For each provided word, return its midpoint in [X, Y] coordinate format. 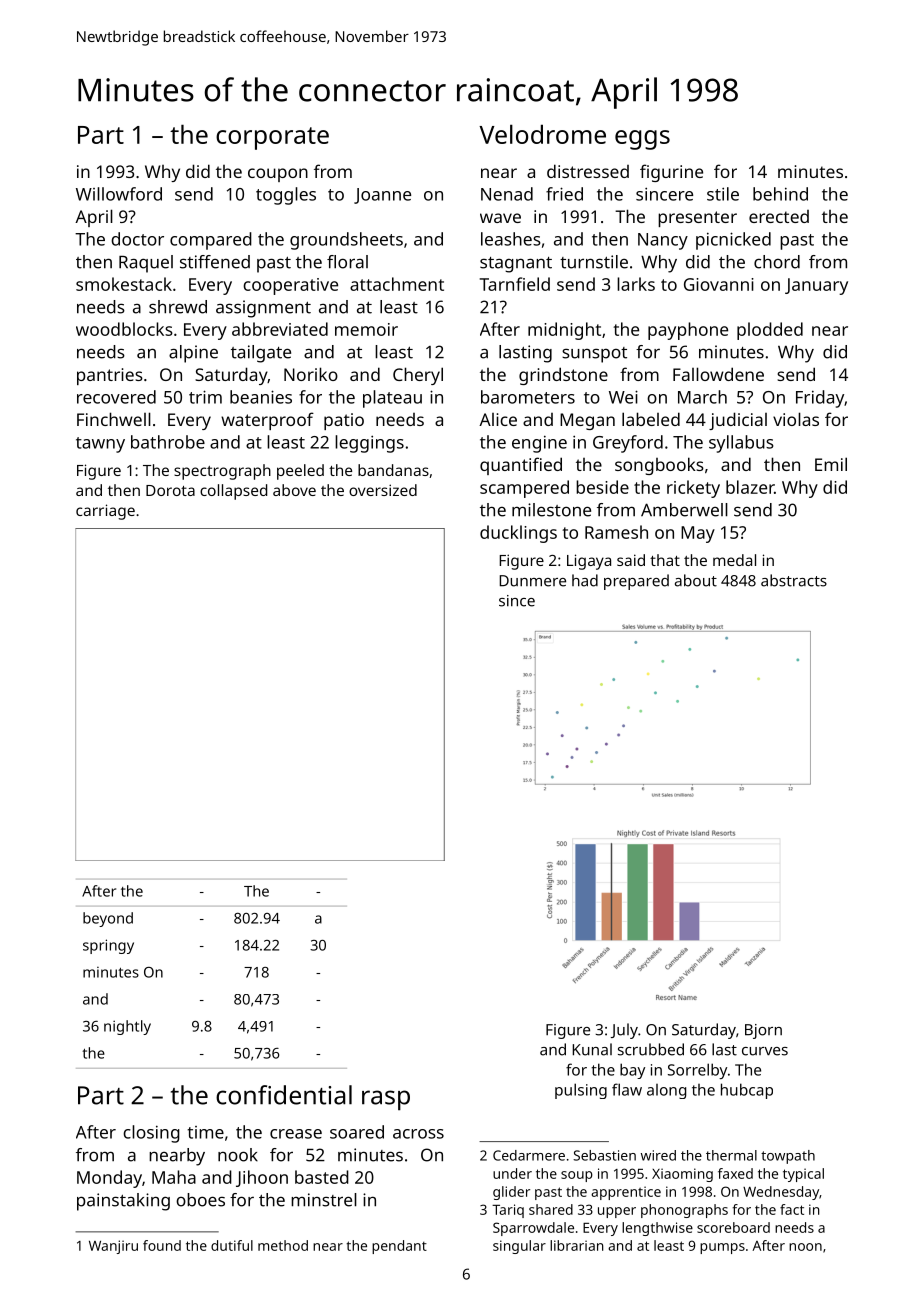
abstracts [794, 580]
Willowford [119, 194]
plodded [770, 331]
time [206, 1132]
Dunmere [532, 581]
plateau [392, 399]
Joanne [382, 196]
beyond [108, 919]
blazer [750, 487]
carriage [105, 512]
